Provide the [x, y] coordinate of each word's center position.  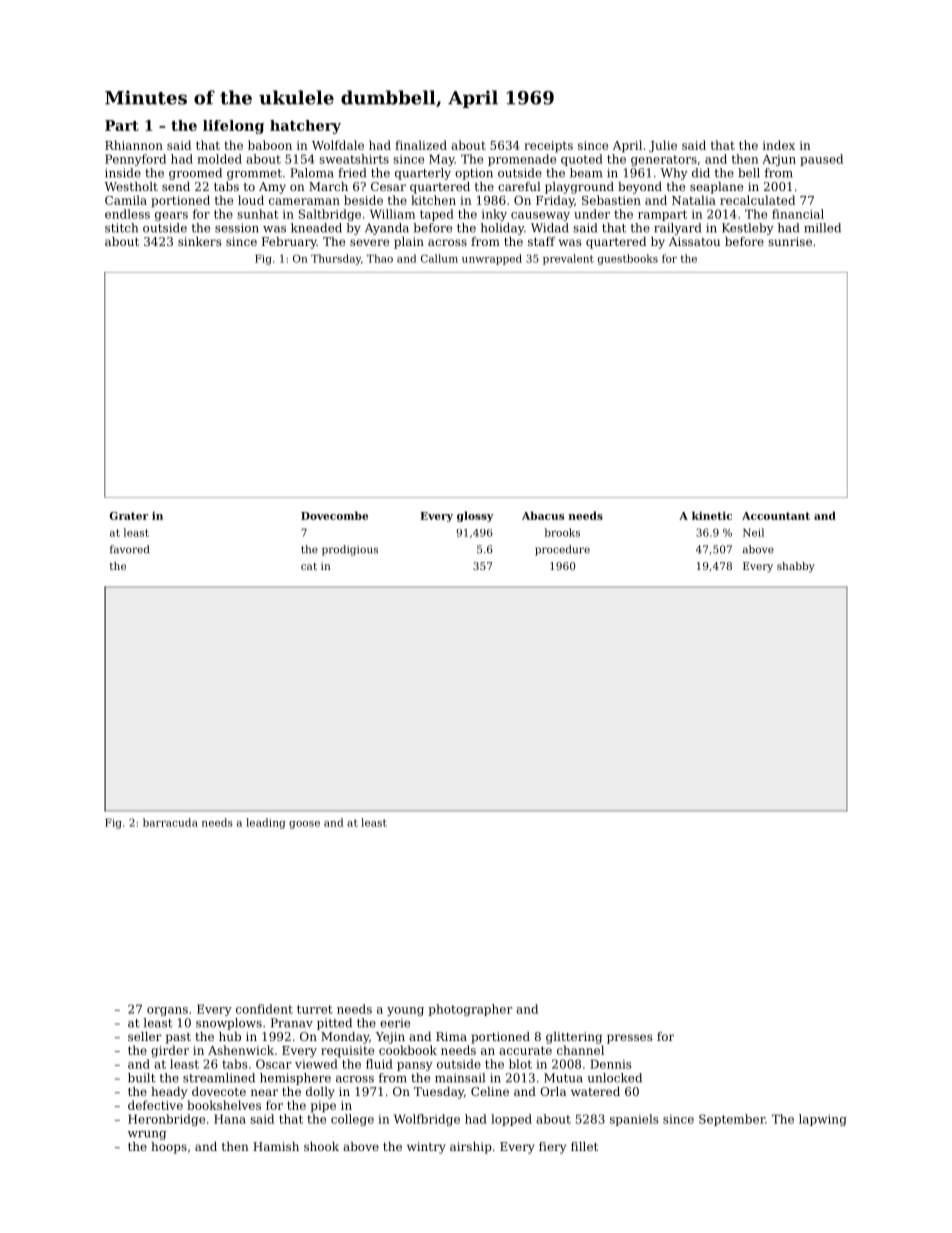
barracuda [170, 822]
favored [129, 549]
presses [630, 1039]
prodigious [350, 550]
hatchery [305, 127]
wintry [426, 1148]
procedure [562, 550]
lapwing [823, 1120]
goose [304, 825]
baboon [270, 145]
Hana [230, 1119]
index [779, 145]
